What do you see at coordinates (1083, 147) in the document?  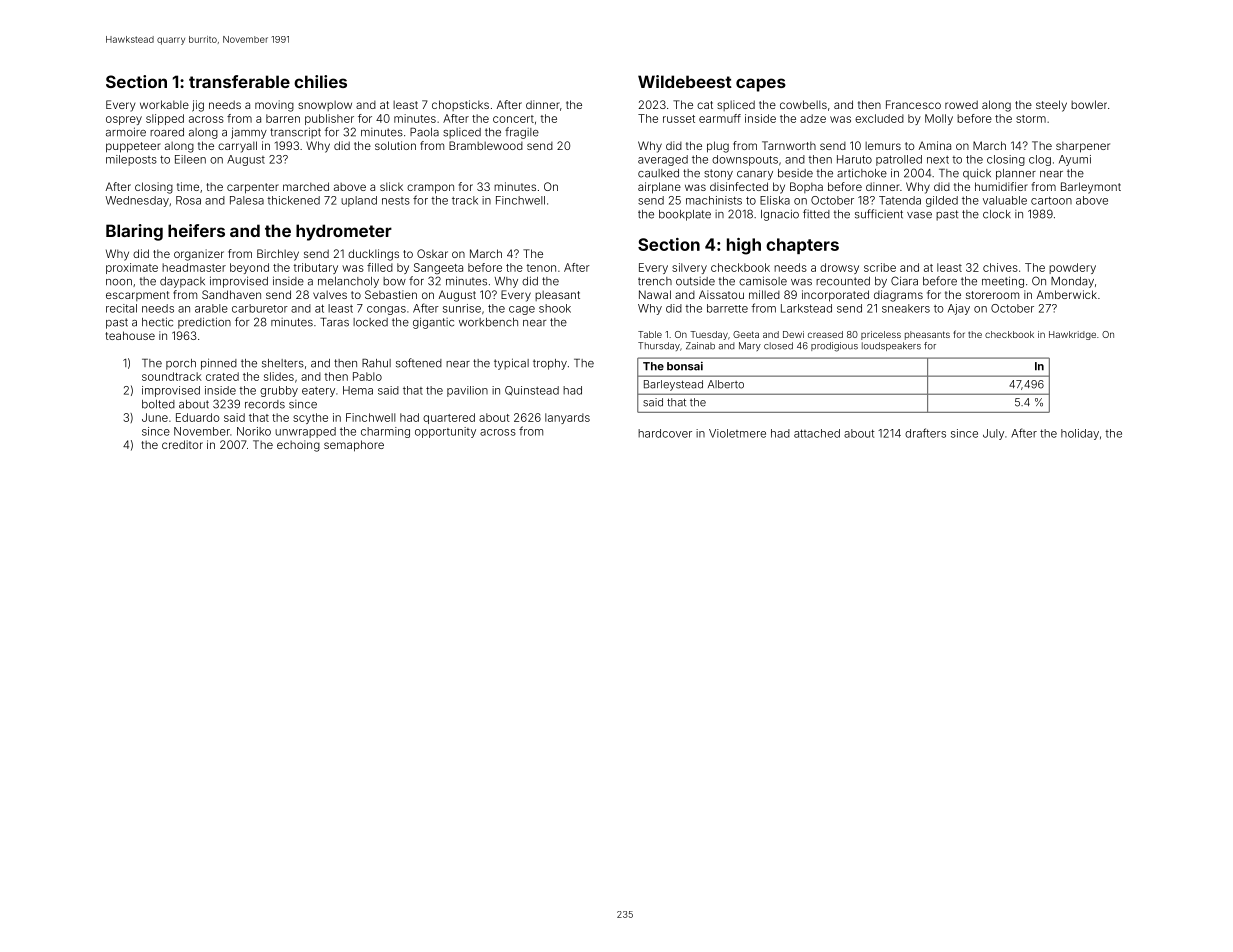 I see `sharpener` at bounding box center [1083, 147].
